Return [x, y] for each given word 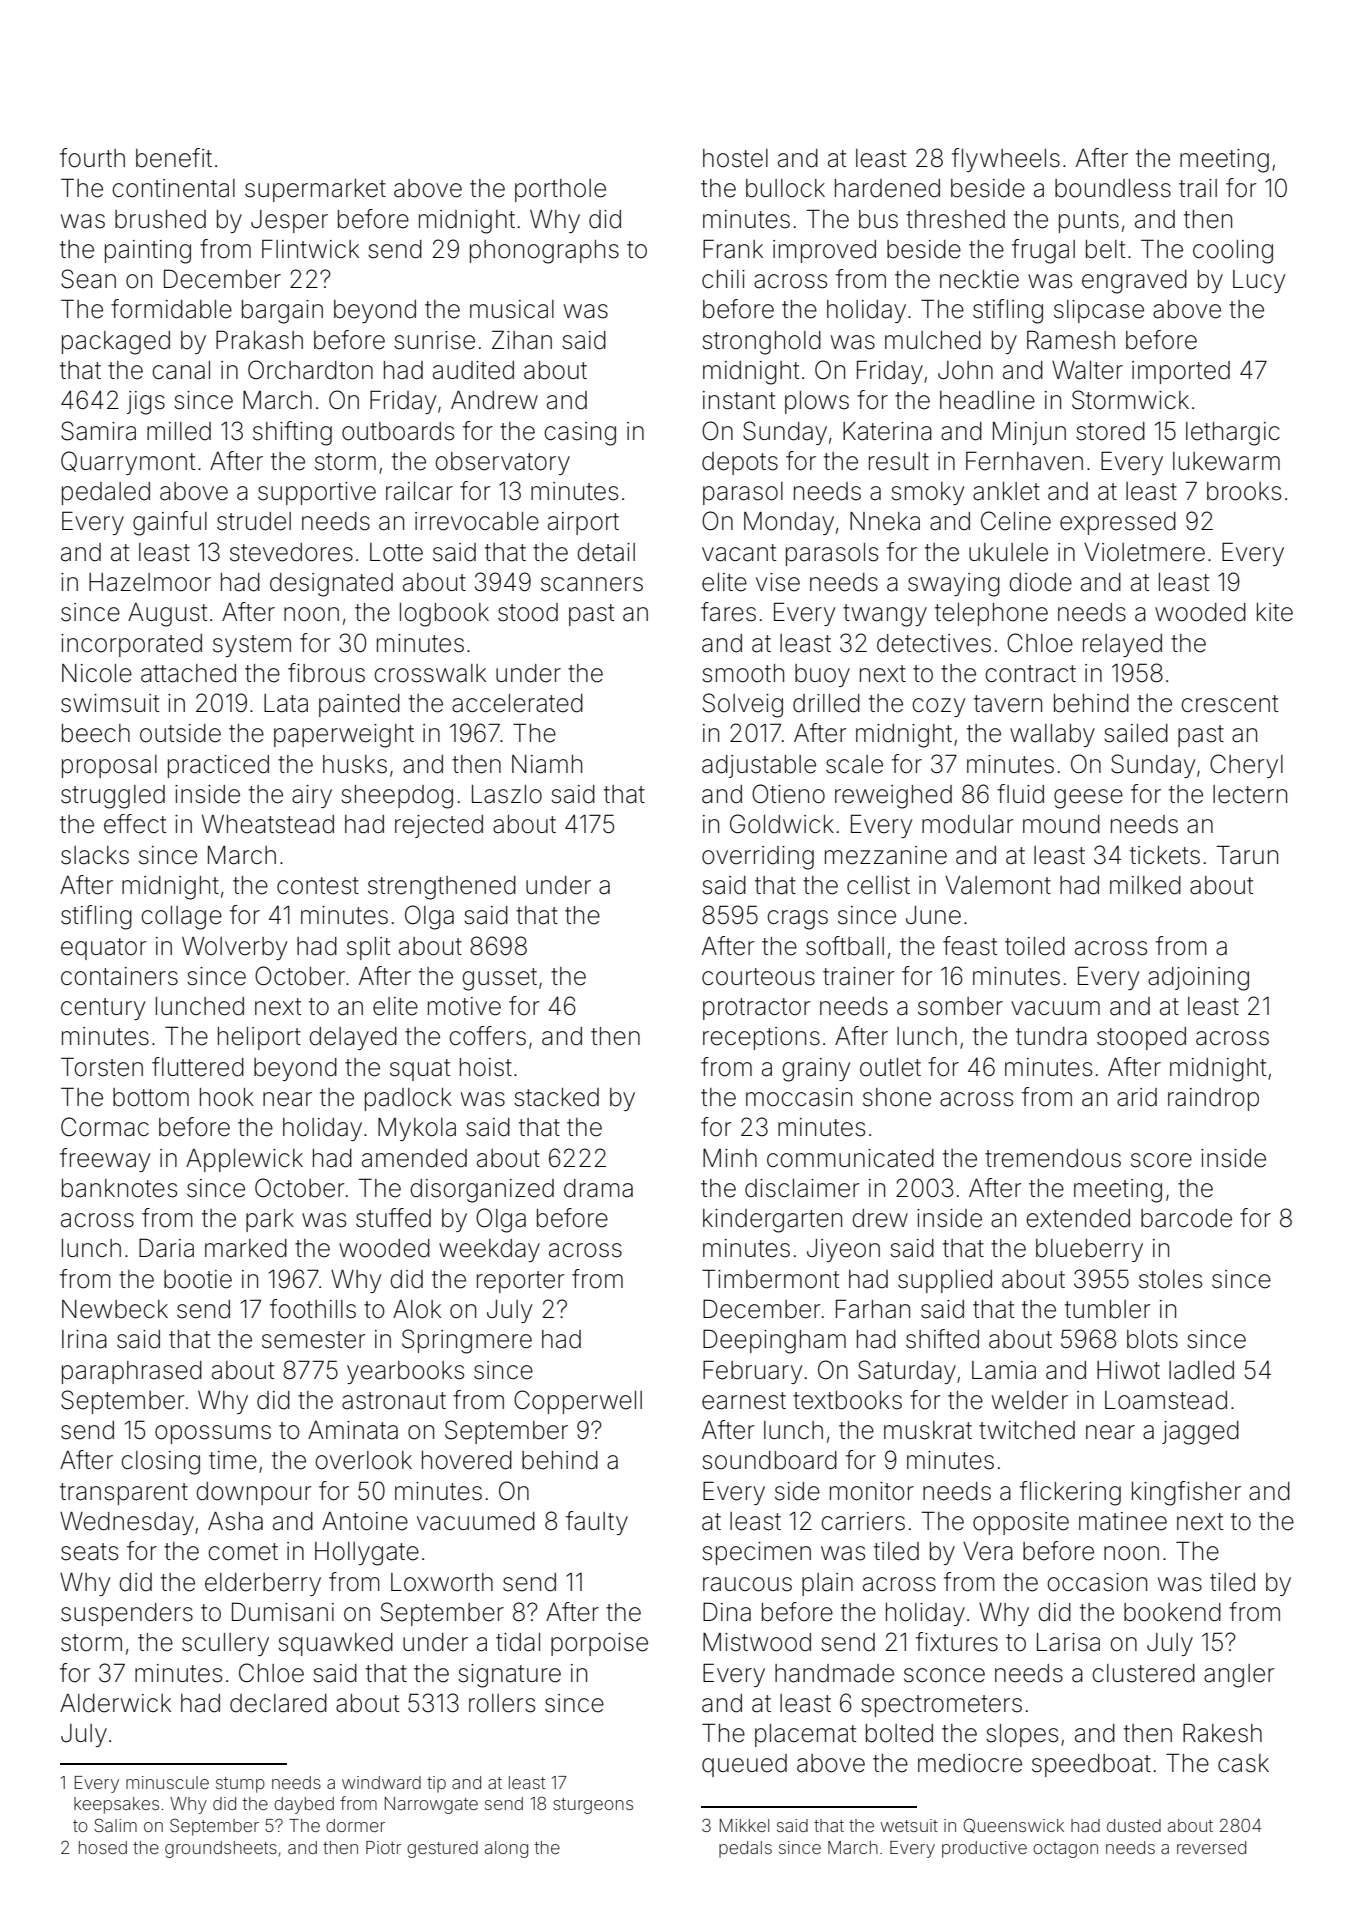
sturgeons [593, 1806]
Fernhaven [1024, 461]
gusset [499, 979]
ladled [1201, 1370]
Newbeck [115, 1309]
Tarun [1247, 855]
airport [583, 523]
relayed [1122, 645]
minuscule [167, 1782]
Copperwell [578, 1402]
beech [96, 733]
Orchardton [310, 370]
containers [119, 976]
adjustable [759, 766]
